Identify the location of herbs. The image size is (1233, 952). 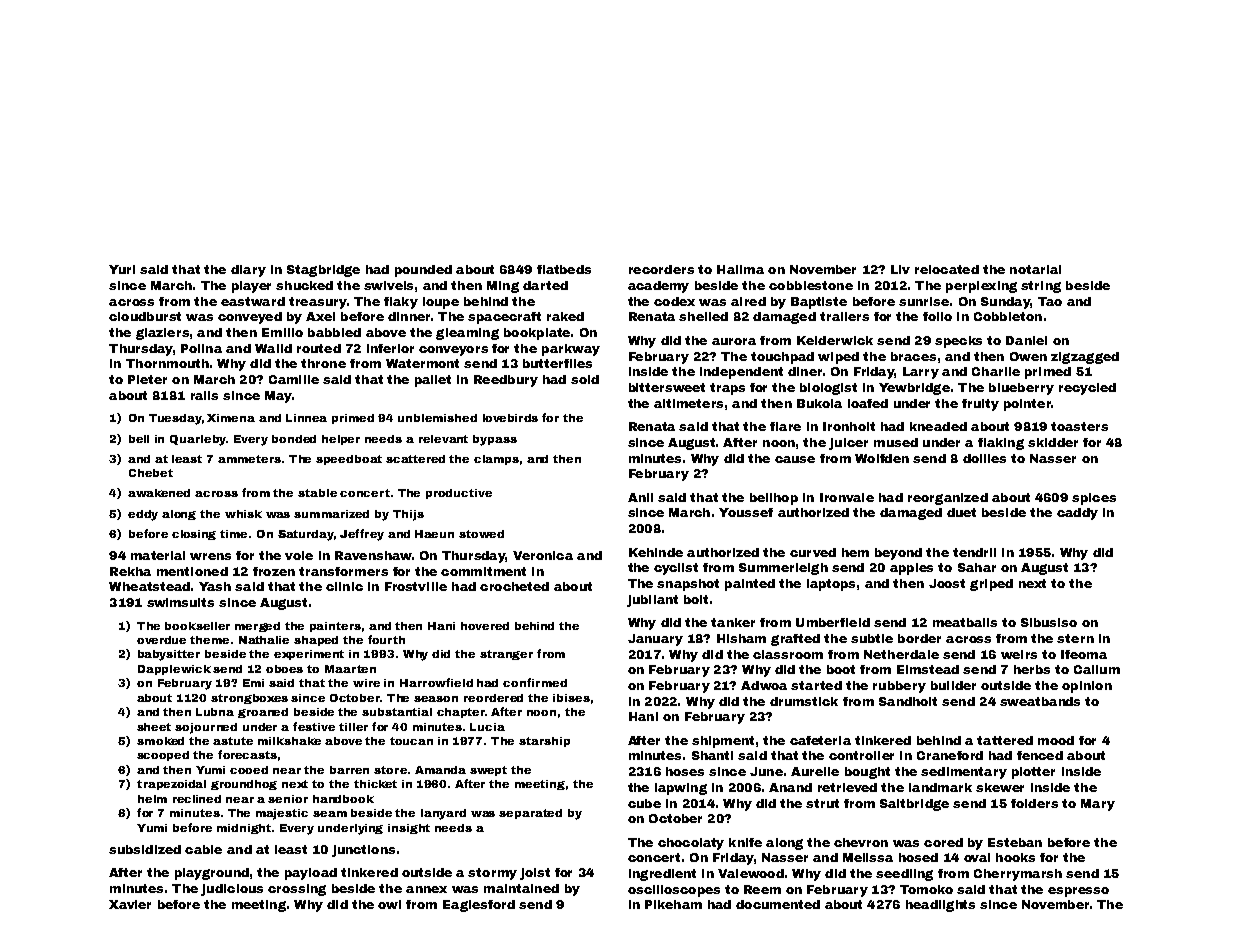
(1032, 669).
